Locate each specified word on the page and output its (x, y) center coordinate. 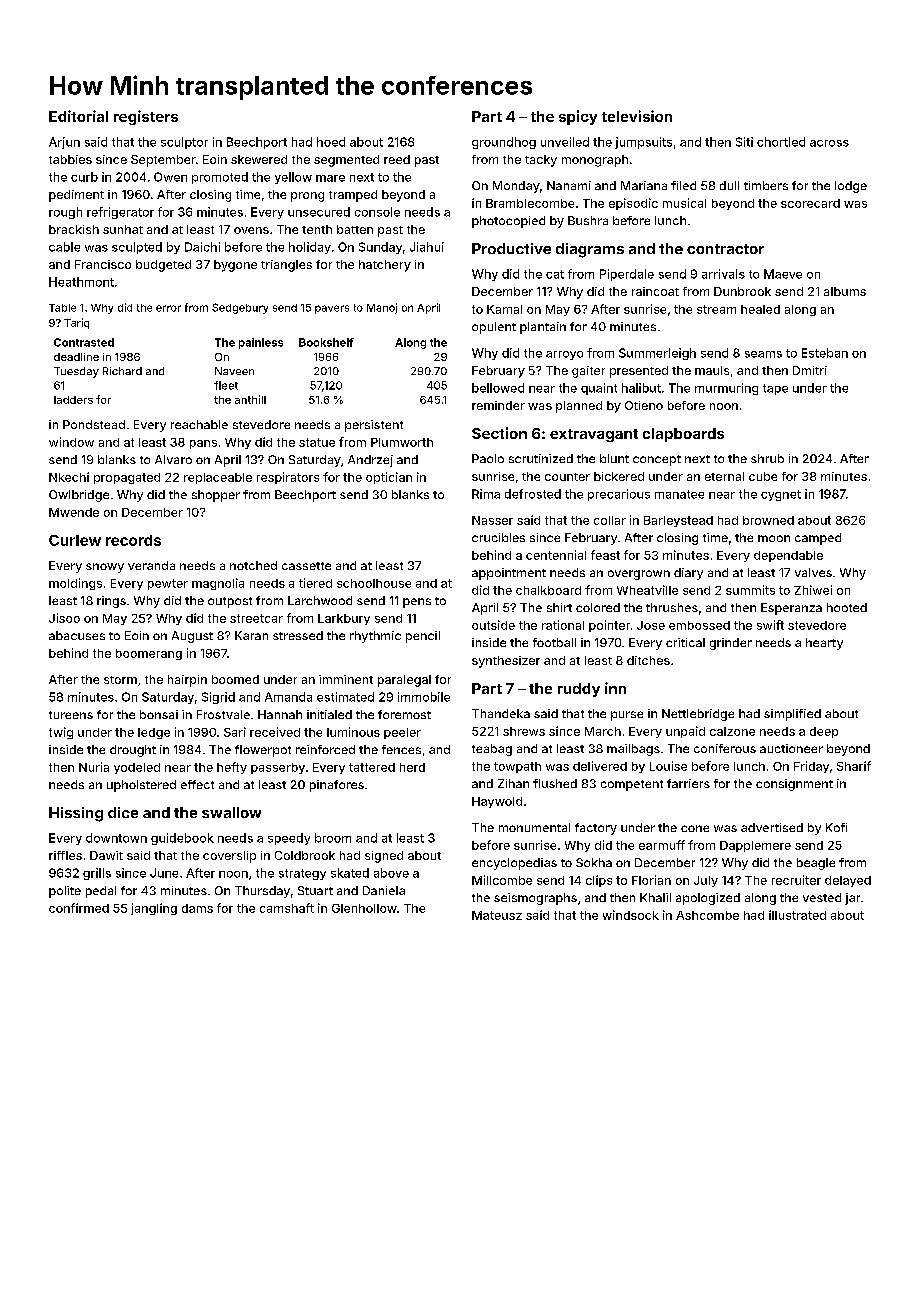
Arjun (64, 143)
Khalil (655, 897)
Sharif (854, 766)
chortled (781, 142)
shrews (524, 731)
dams (197, 908)
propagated (127, 478)
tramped (353, 196)
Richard (122, 371)
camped (818, 539)
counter (567, 477)
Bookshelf (326, 342)
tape (775, 389)
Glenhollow (364, 908)
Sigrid (218, 698)
